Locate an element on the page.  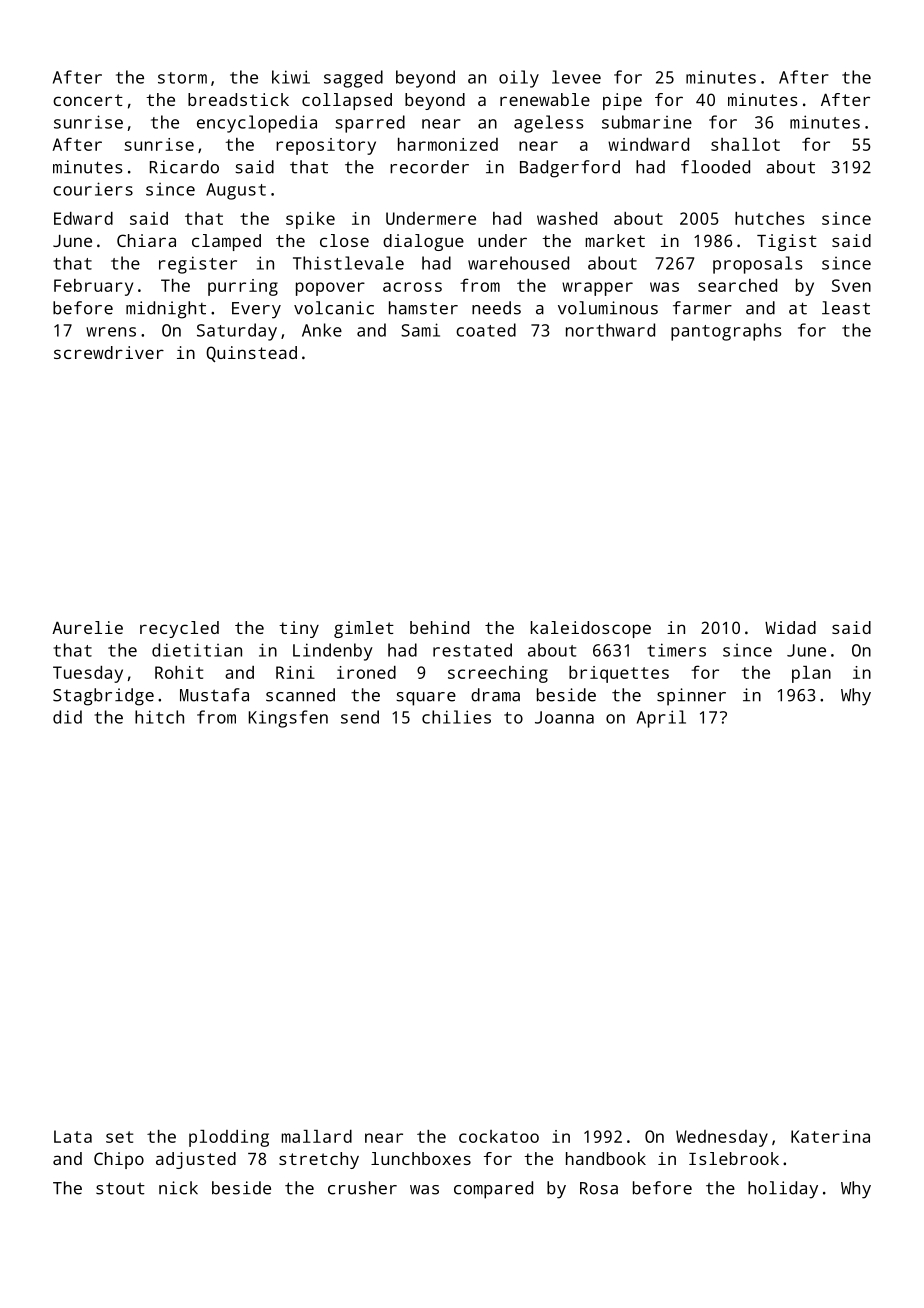
August is located at coordinates (236, 191).
